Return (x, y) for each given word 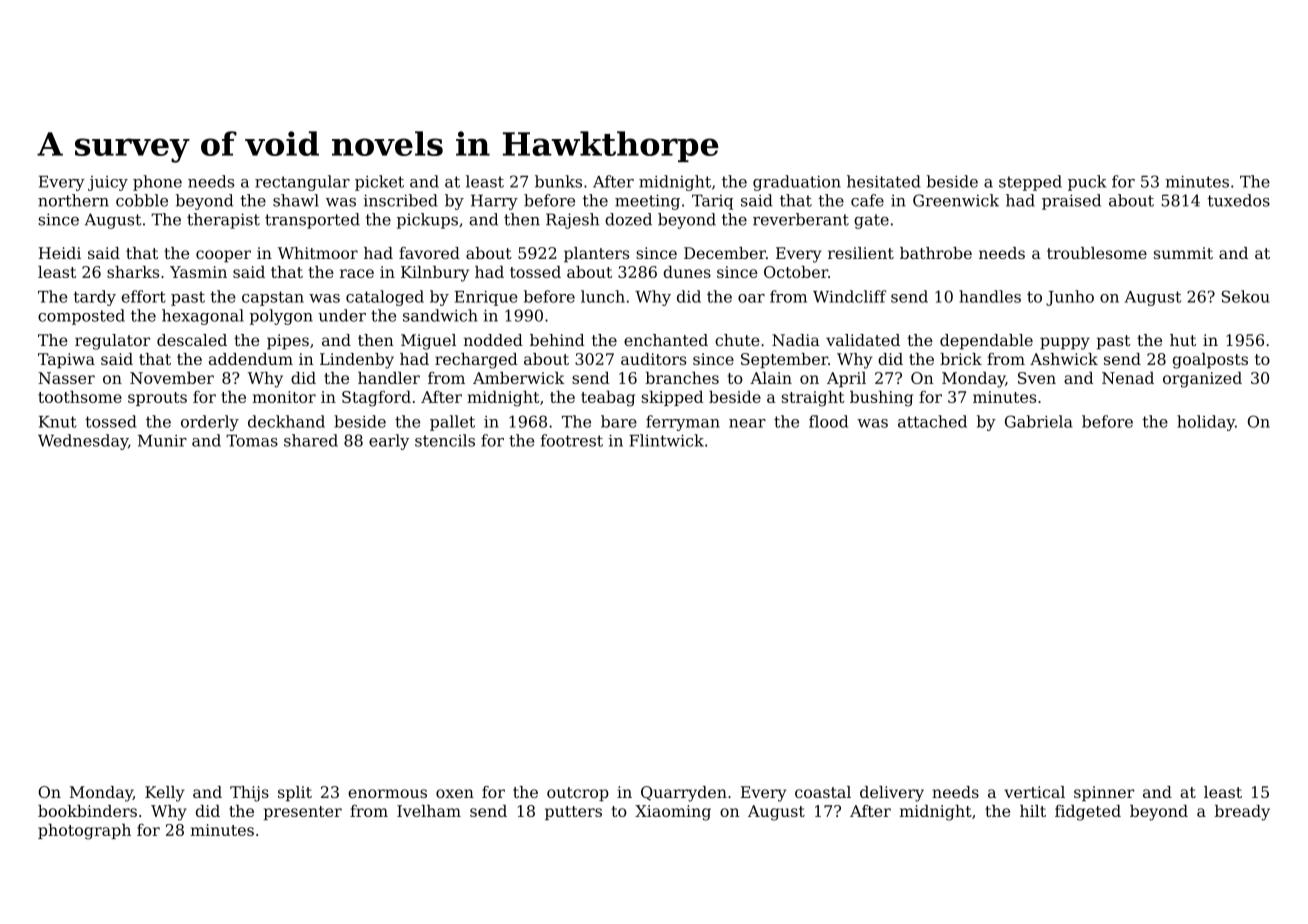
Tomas (252, 441)
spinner (1104, 793)
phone (157, 183)
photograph (84, 831)
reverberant (801, 219)
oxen (455, 793)
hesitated (884, 181)
